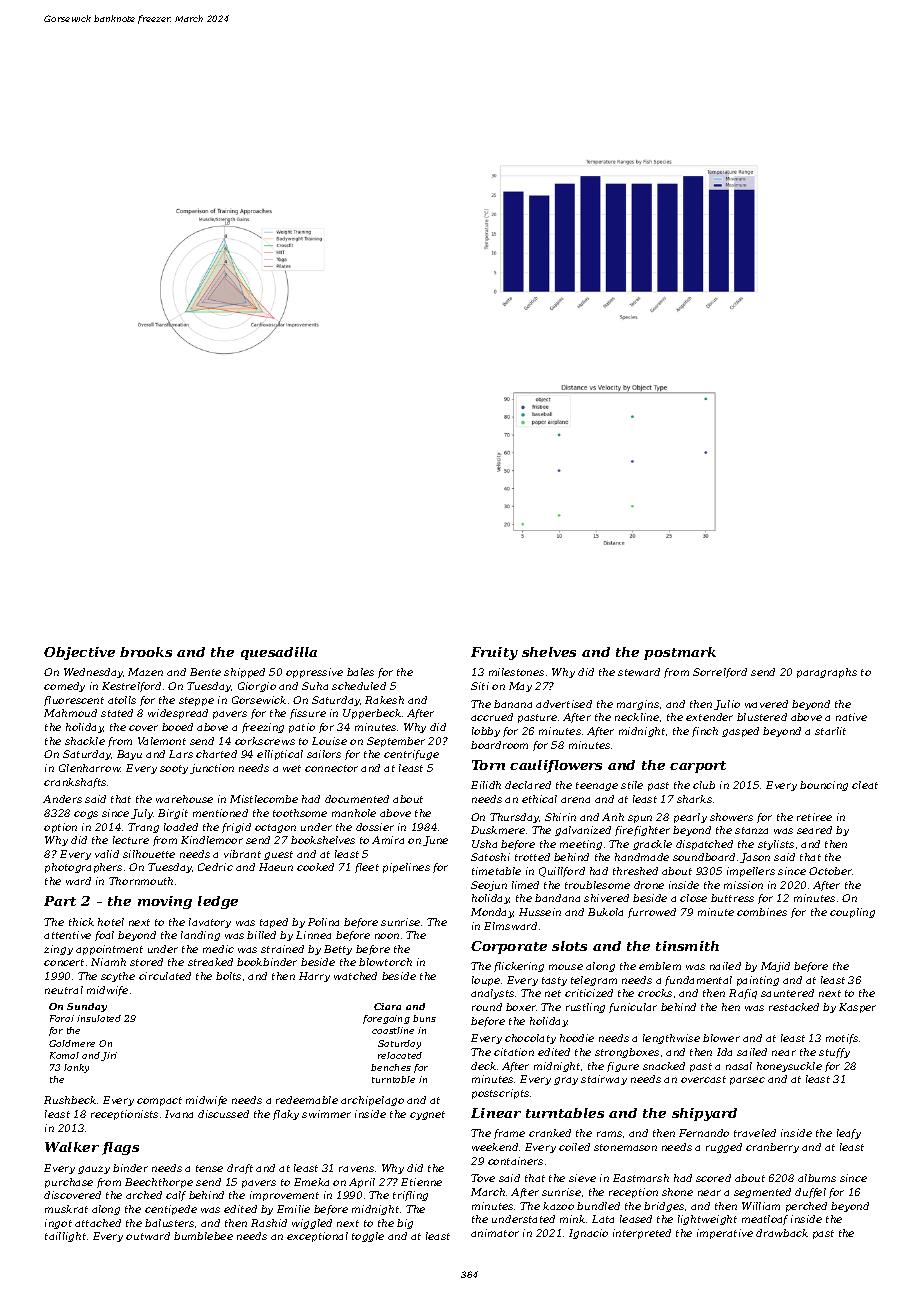  I want to click on containers, so click(515, 1161).
